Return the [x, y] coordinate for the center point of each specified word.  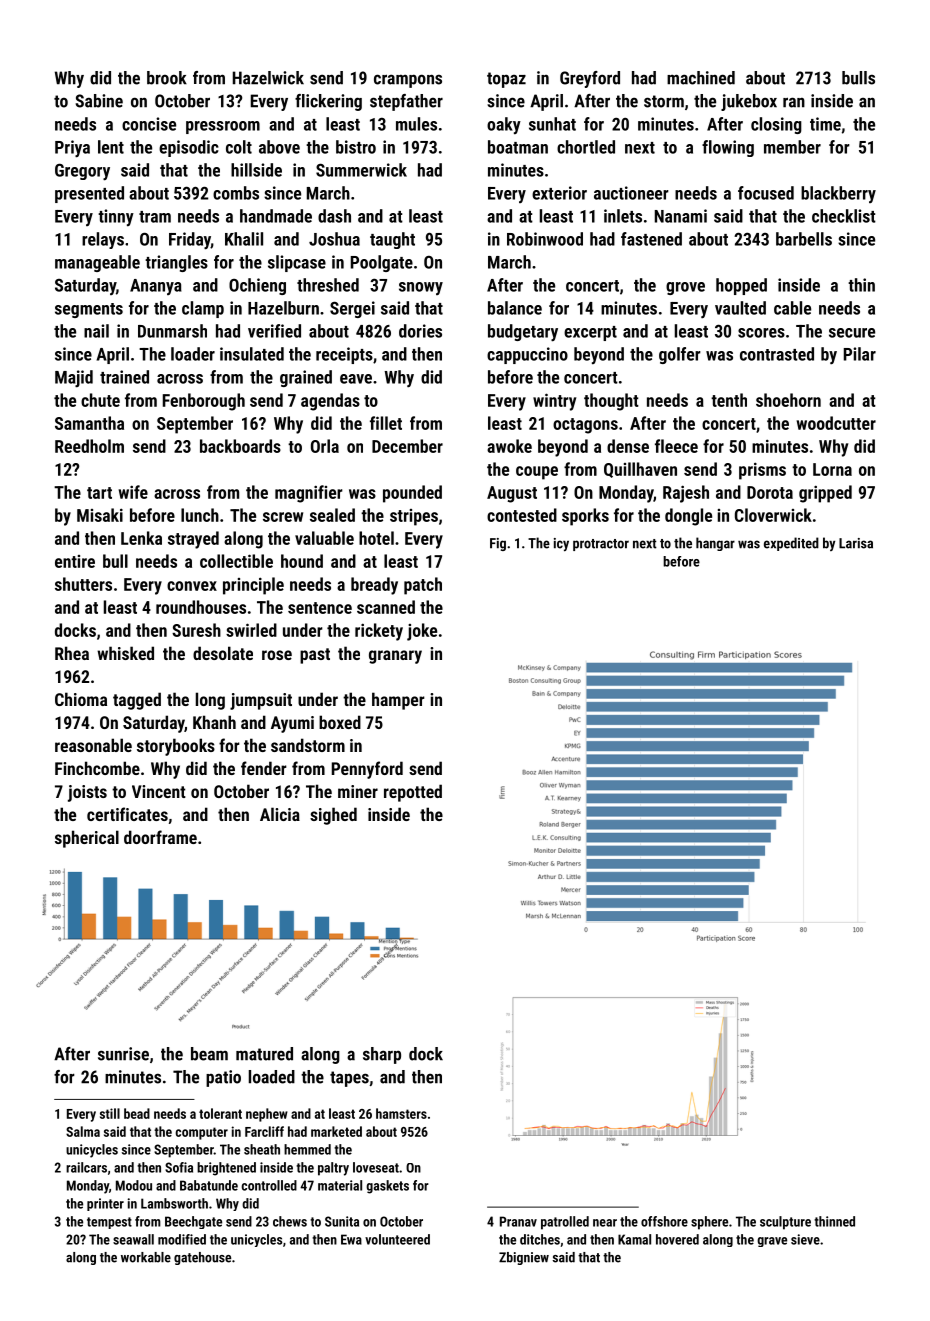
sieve [805, 1239]
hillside [256, 170]
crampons [408, 81]
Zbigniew [524, 1258]
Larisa [856, 543]
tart [99, 493]
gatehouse [202, 1258]
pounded [412, 494]
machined [701, 78]
